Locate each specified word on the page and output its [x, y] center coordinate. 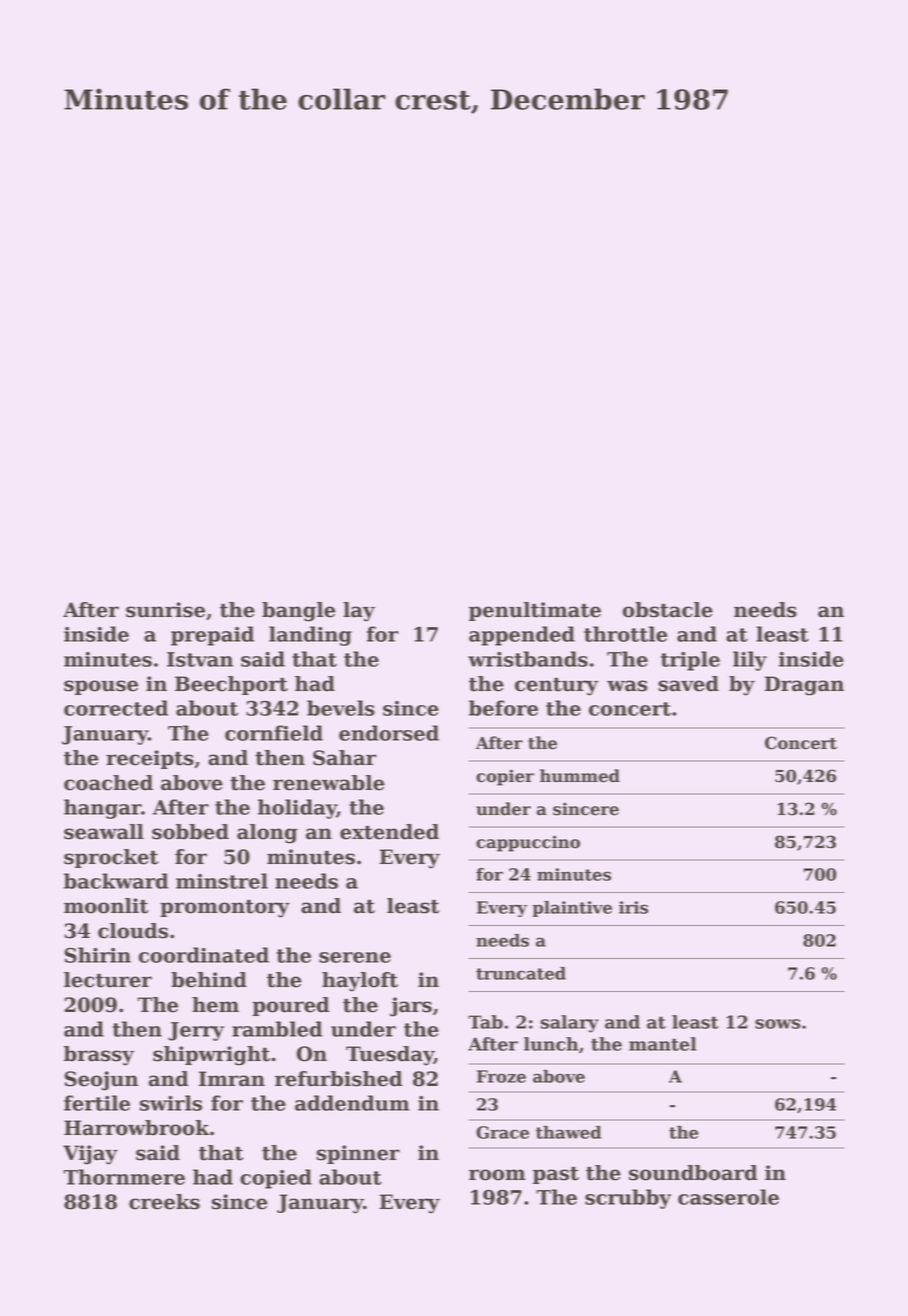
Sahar [344, 758]
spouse [101, 687]
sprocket [111, 858]
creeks [164, 1202]
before [503, 708]
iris [633, 907]
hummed [580, 776]
